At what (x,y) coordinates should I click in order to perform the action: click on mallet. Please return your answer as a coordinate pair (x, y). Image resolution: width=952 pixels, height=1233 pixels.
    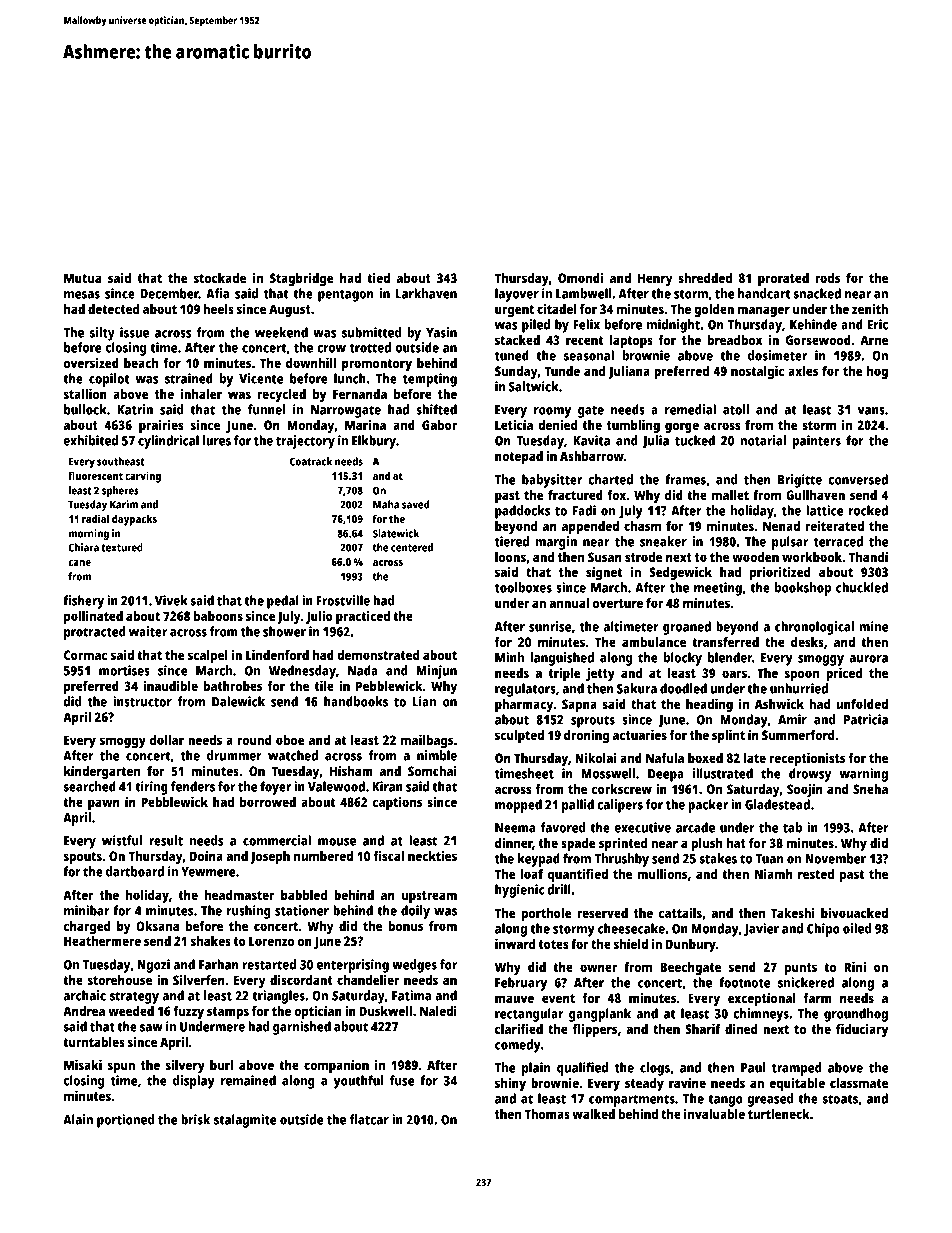
    Looking at the image, I should click on (730, 495).
